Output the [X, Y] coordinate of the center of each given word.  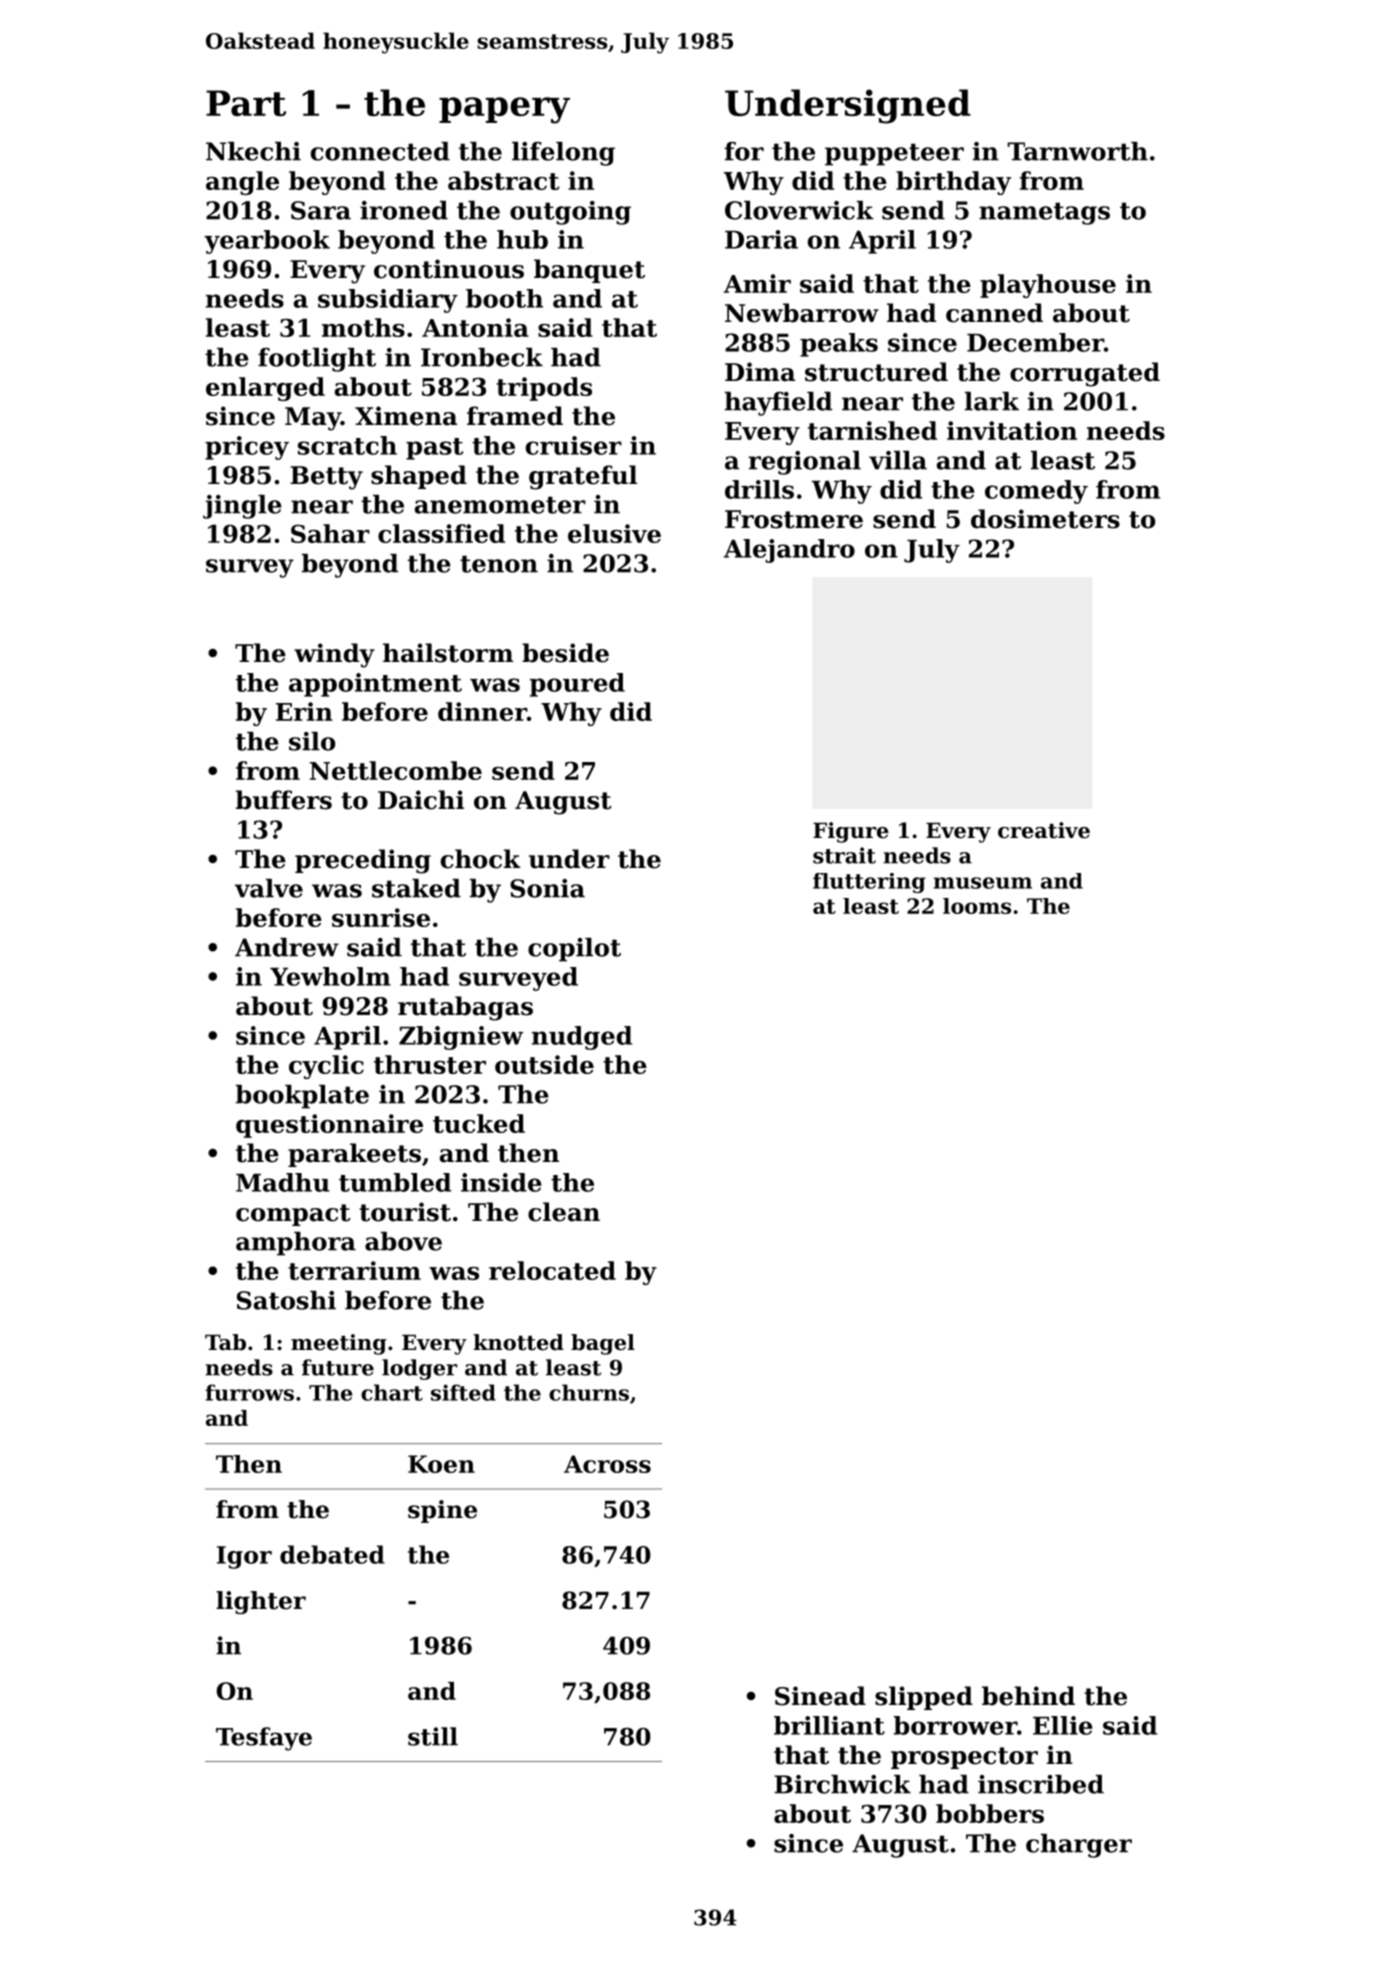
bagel [603, 1344]
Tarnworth [1078, 151]
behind [1028, 1696]
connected [380, 151]
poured [577, 685]
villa [898, 460]
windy [334, 655]
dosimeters [1045, 519]
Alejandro [789, 551]
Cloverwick [799, 210]
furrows [249, 1392]
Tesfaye [264, 1739]
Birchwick [842, 1784]
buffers [284, 800]
